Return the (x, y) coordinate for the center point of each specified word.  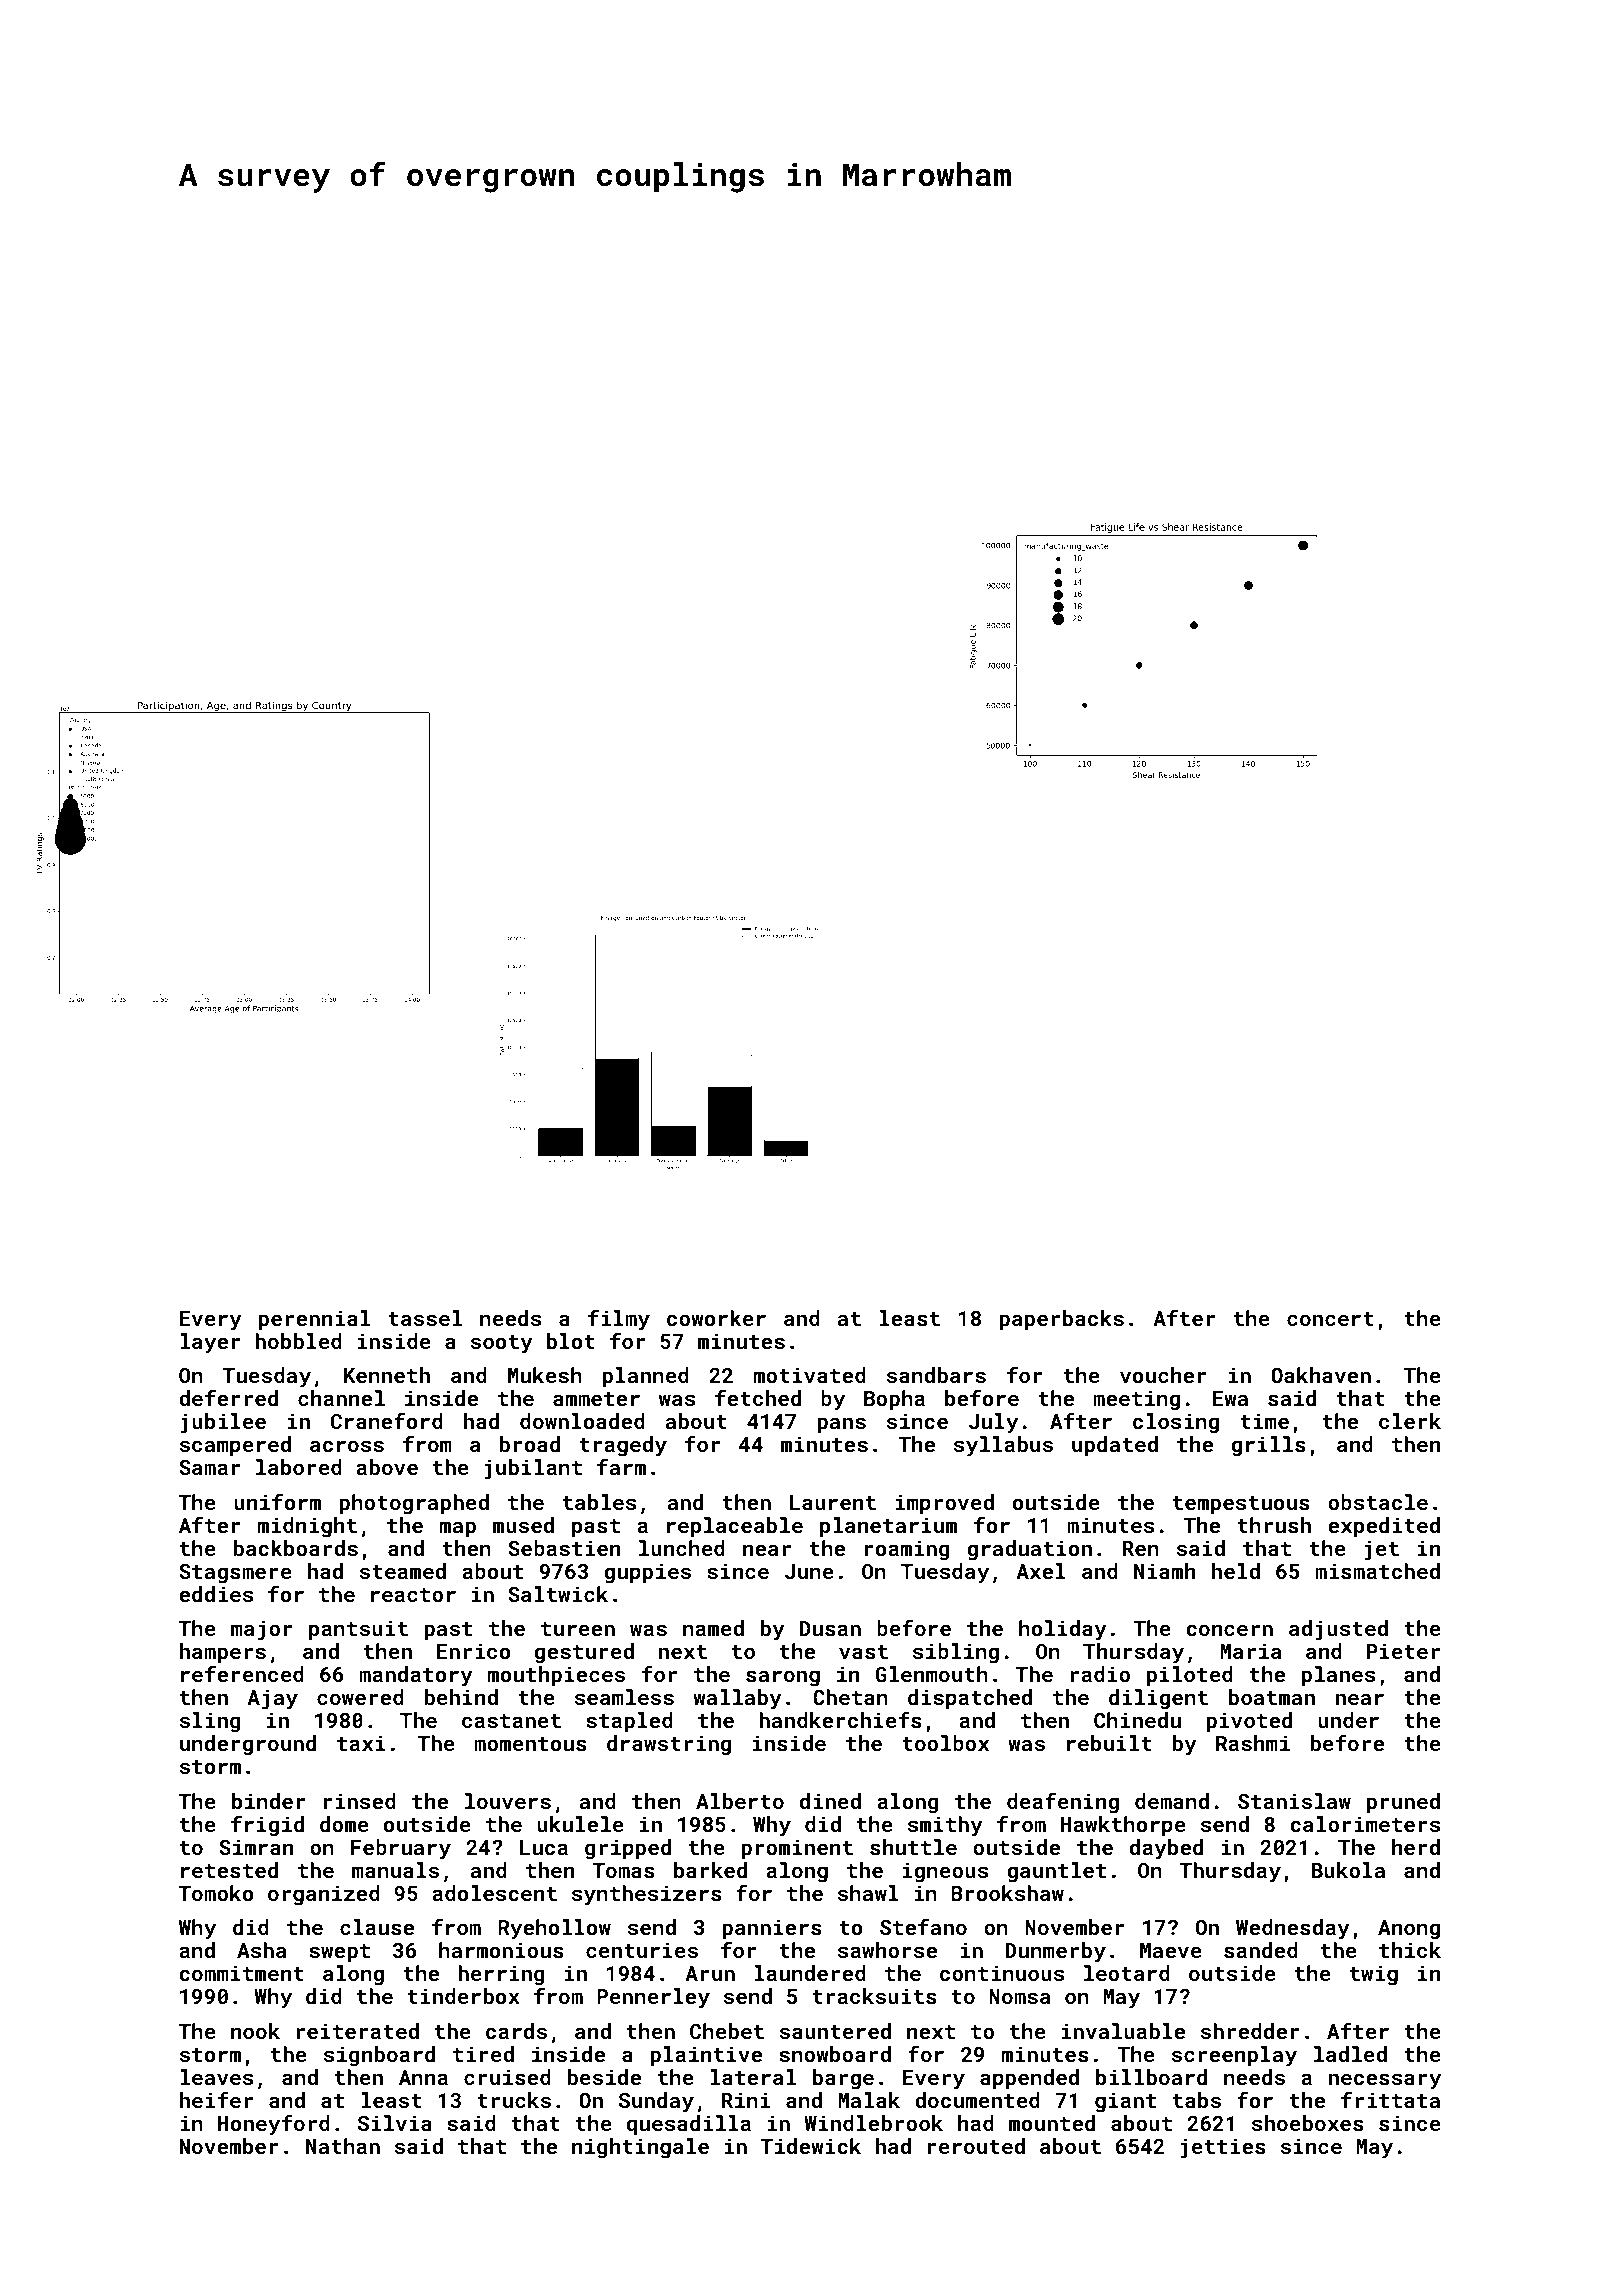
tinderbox (463, 1996)
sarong (783, 1678)
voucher (1163, 1375)
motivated (810, 1375)
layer (210, 1343)
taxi (361, 1743)
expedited (1384, 1527)
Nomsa (1019, 1996)
